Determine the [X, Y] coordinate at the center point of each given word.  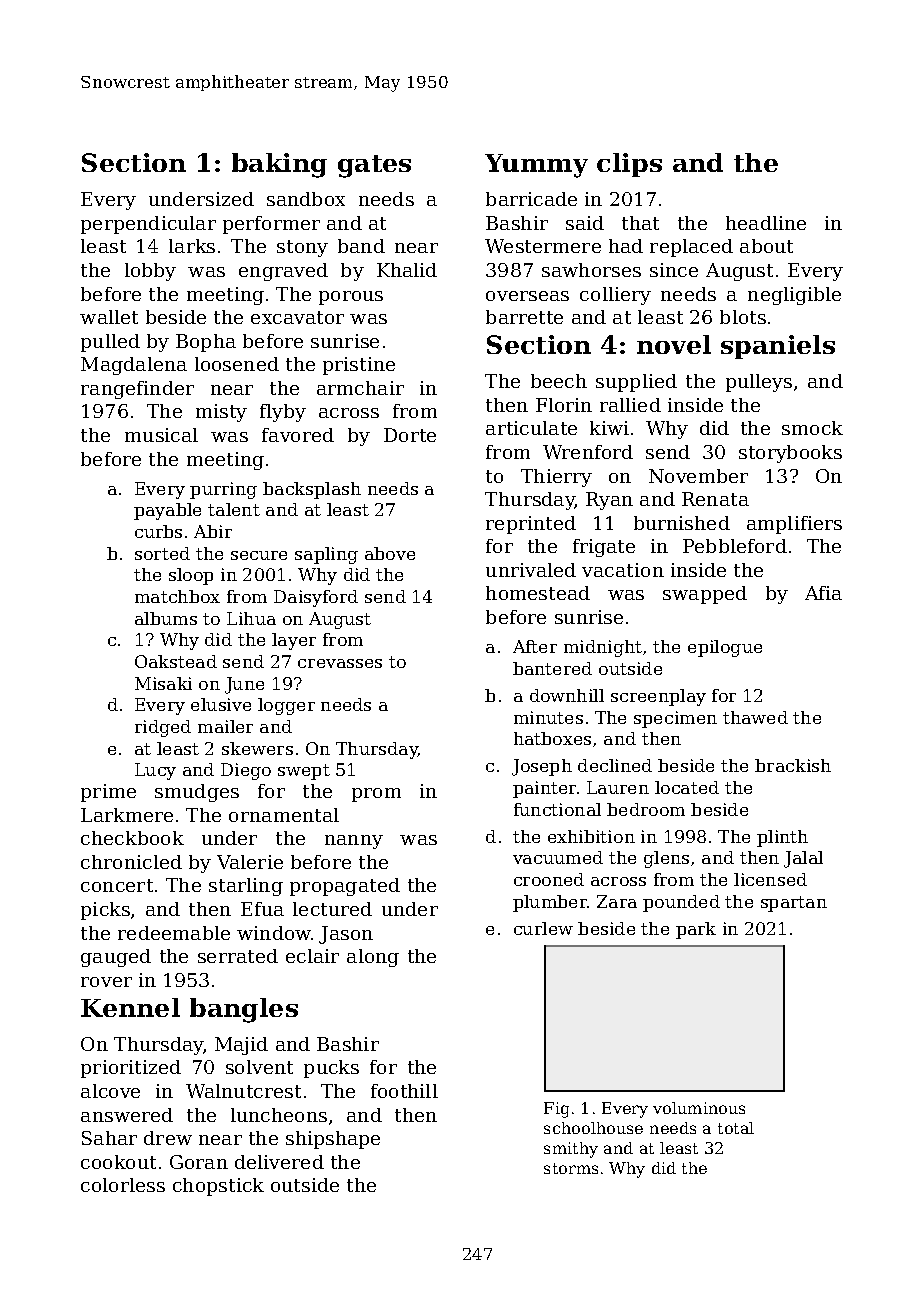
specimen [675, 719]
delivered [279, 1162]
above [390, 553]
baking [279, 165]
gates [374, 166]
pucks [331, 1069]
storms [571, 1168]
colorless [123, 1185]
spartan [794, 904]
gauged [116, 958]
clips [629, 165]
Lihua [251, 618]
